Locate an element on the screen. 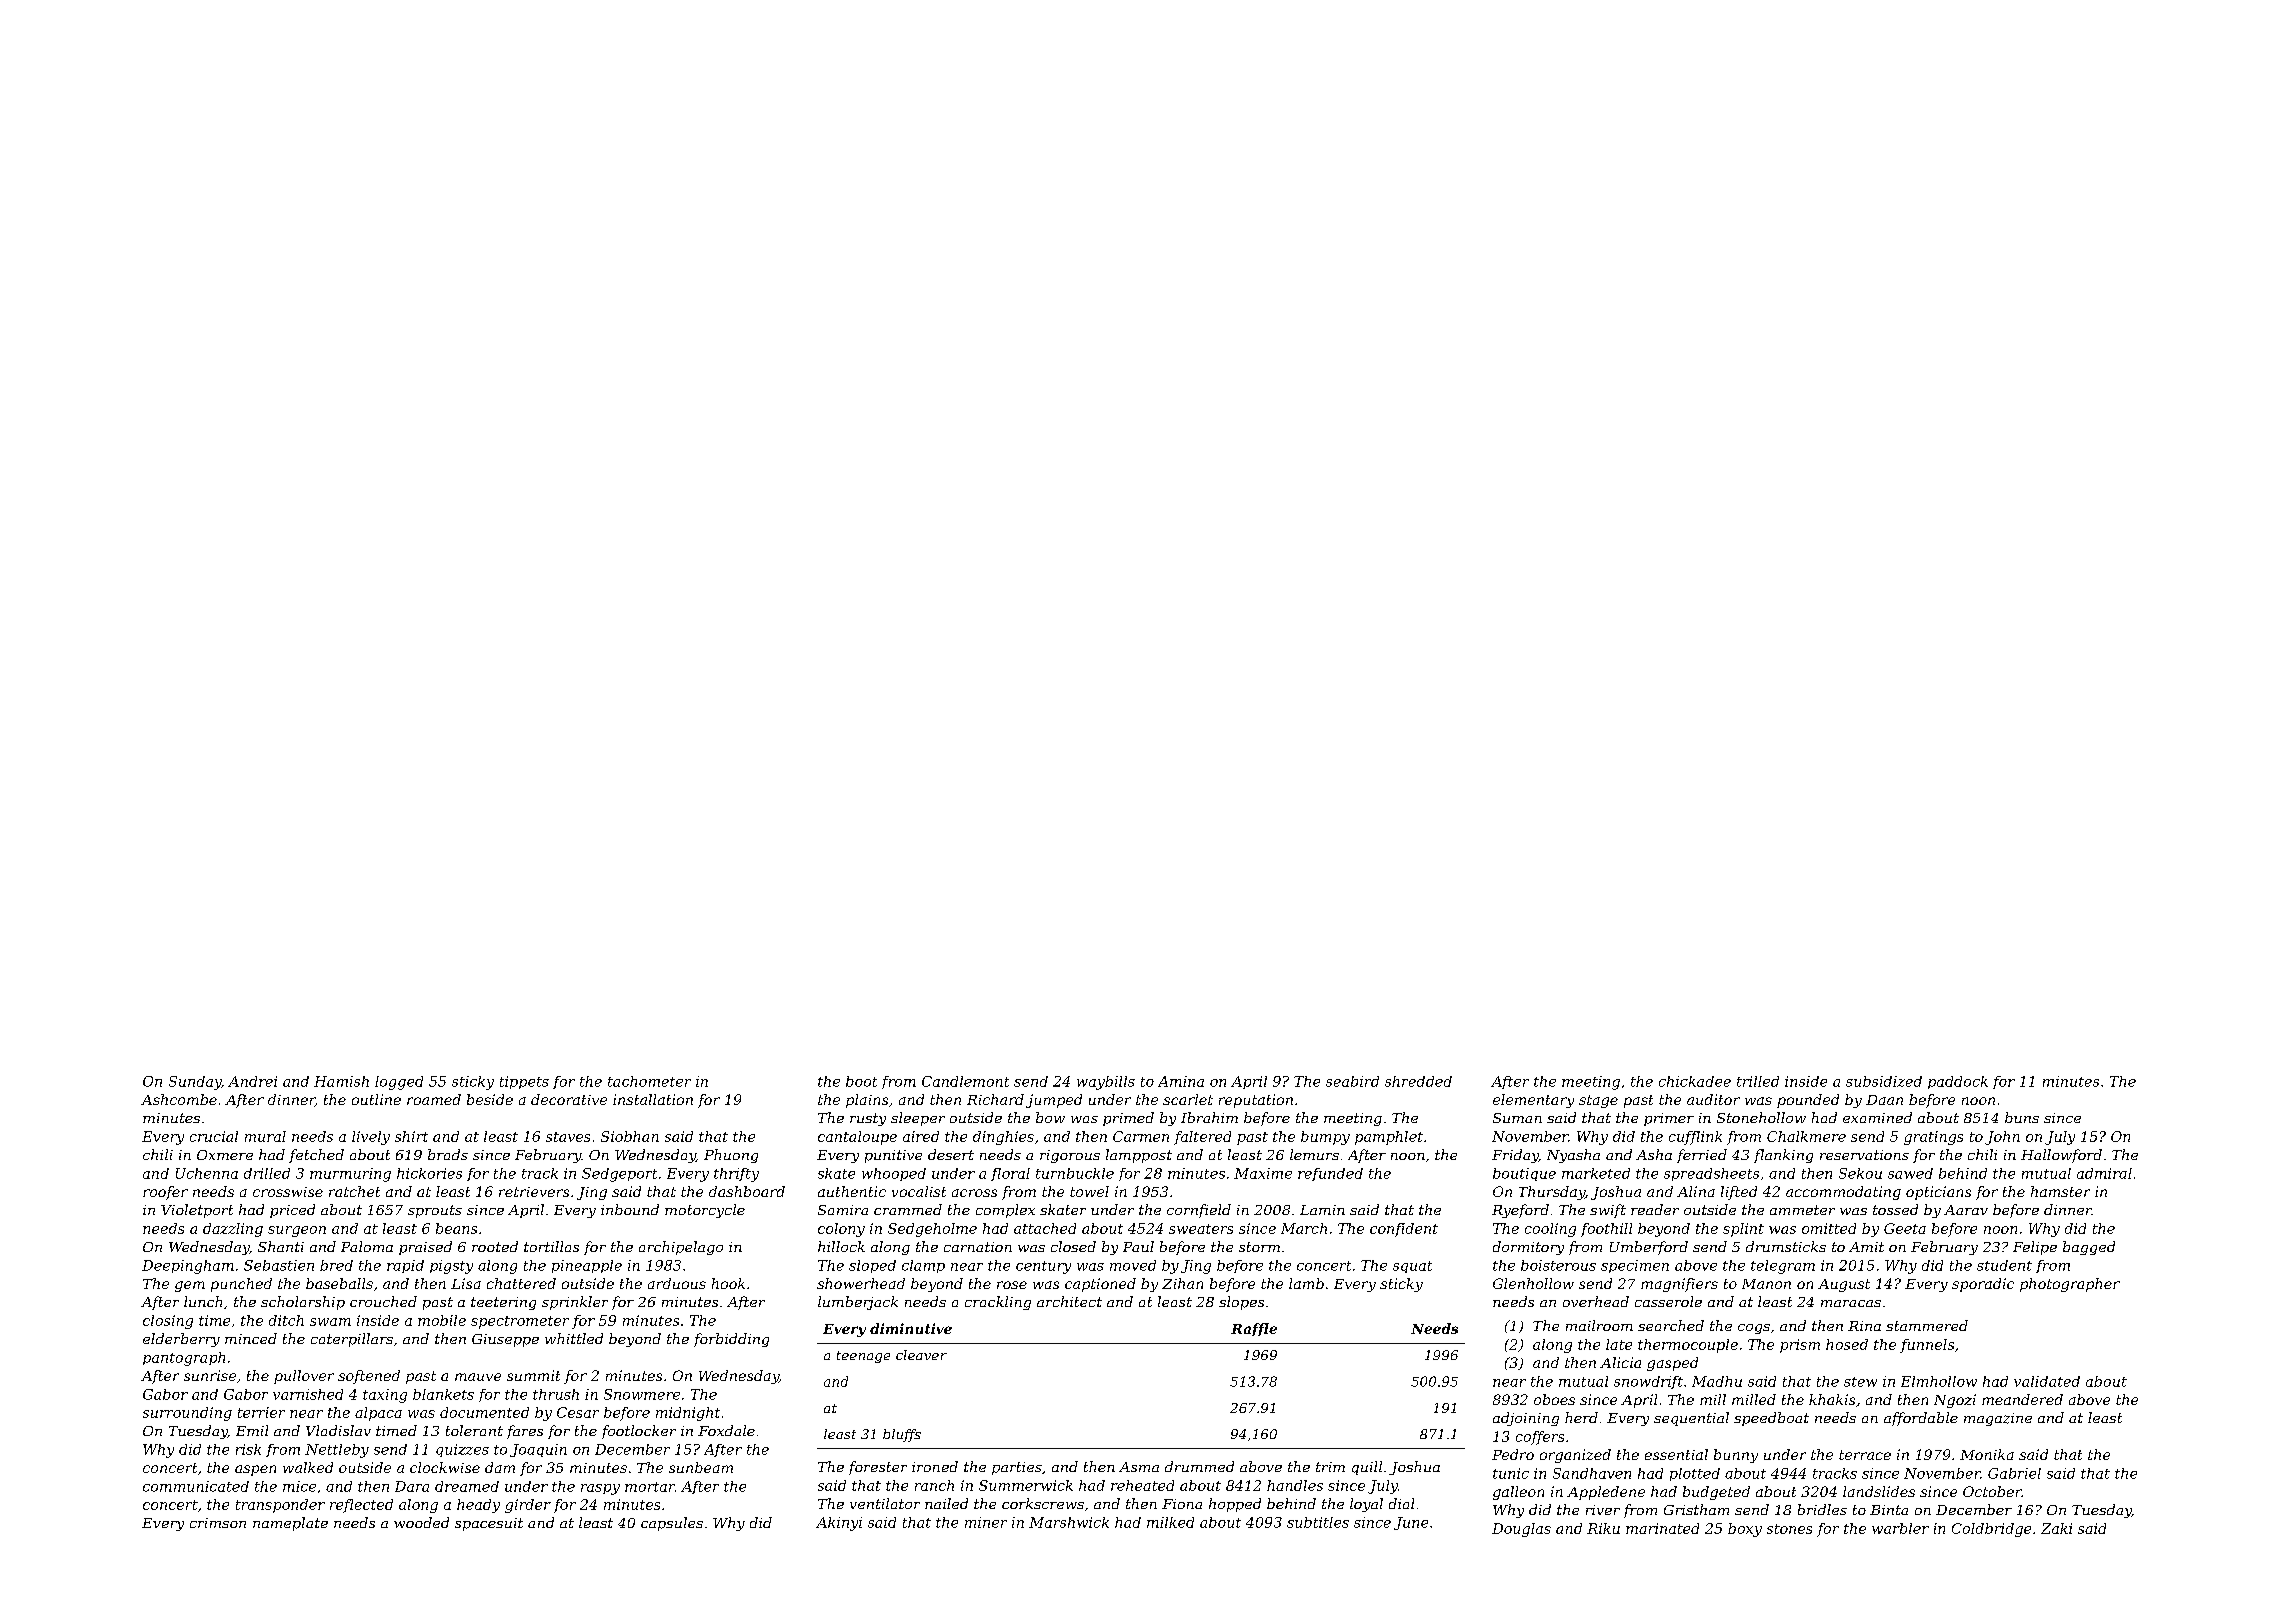 The height and width of the screenshot is (1614, 2282). forester is located at coordinates (878, 1468).
